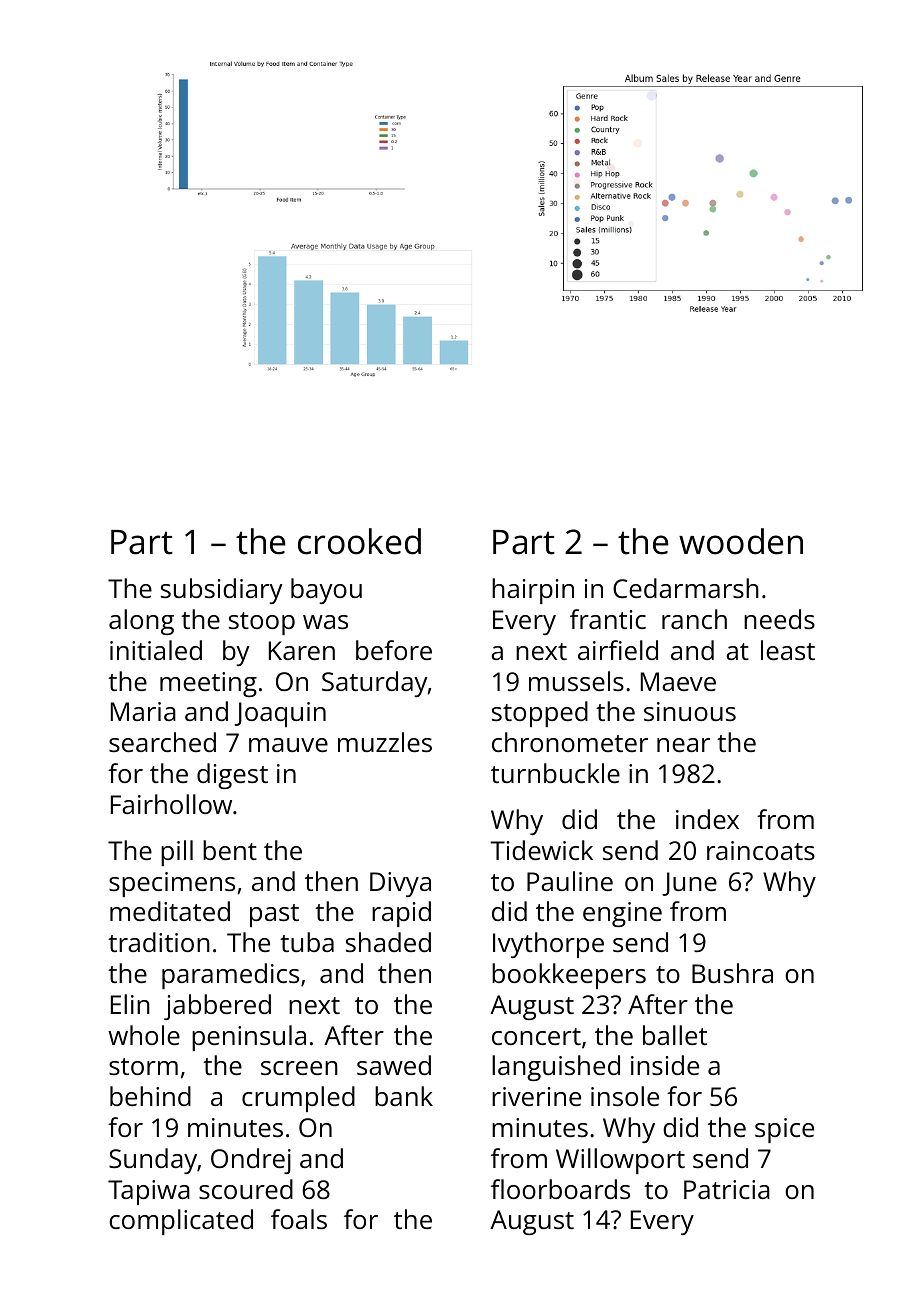 Image resolution: width=924 pixels, height=1311 pixels. Describe the element at coordinates (560, 1189) in the screenshot. I see `floorboards` at that location.
